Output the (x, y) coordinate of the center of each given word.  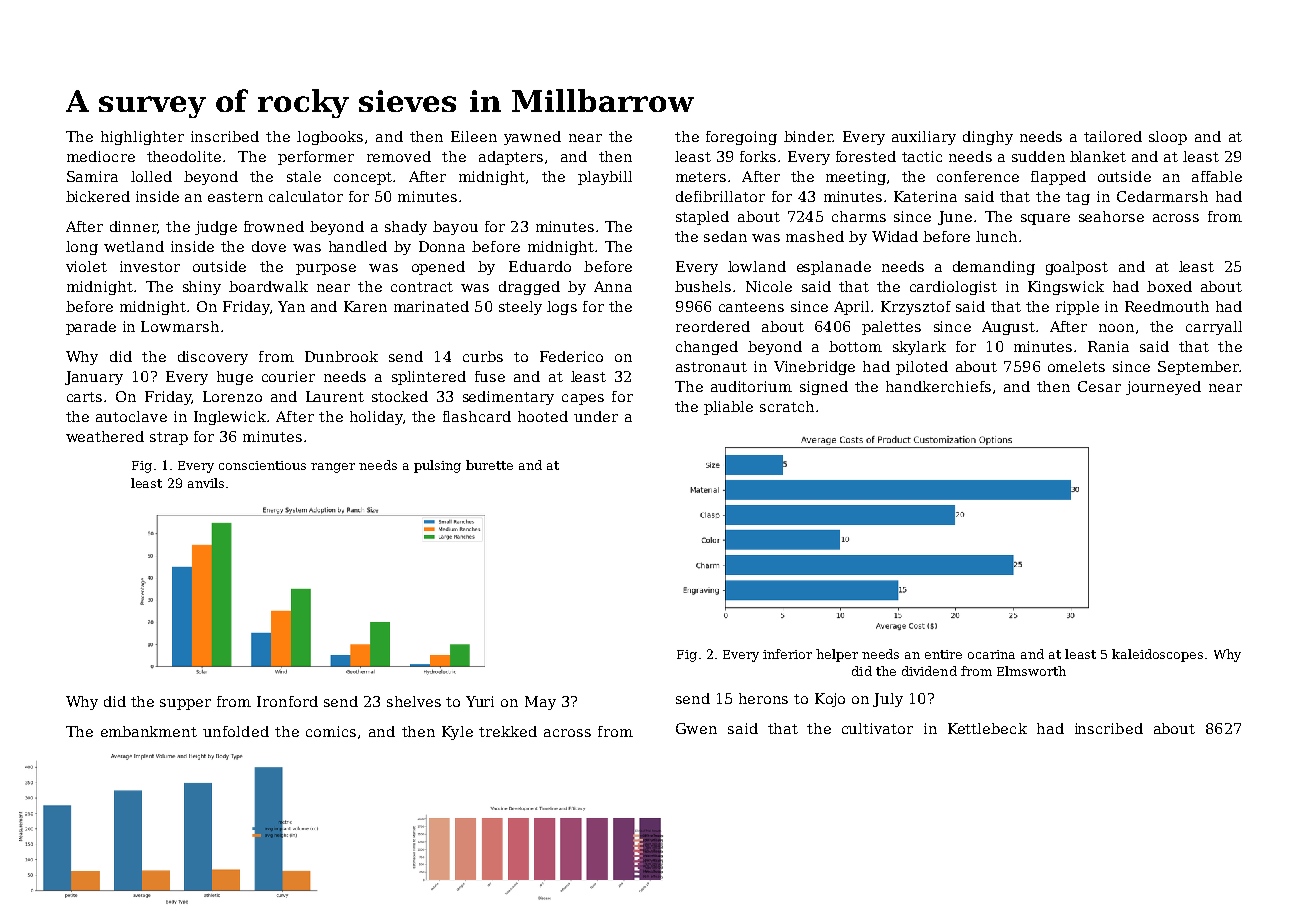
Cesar (1099, 386)
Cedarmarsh (1162, 196)
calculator (306, 196)
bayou (455, 228)
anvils (206, 483)
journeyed (1163, 388)
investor (150, 266)
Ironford (287, 701)
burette (489, 465)
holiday (376, 418)
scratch (787, 406)
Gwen (696, 728)
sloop (1168, 138)
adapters (511, 158)
